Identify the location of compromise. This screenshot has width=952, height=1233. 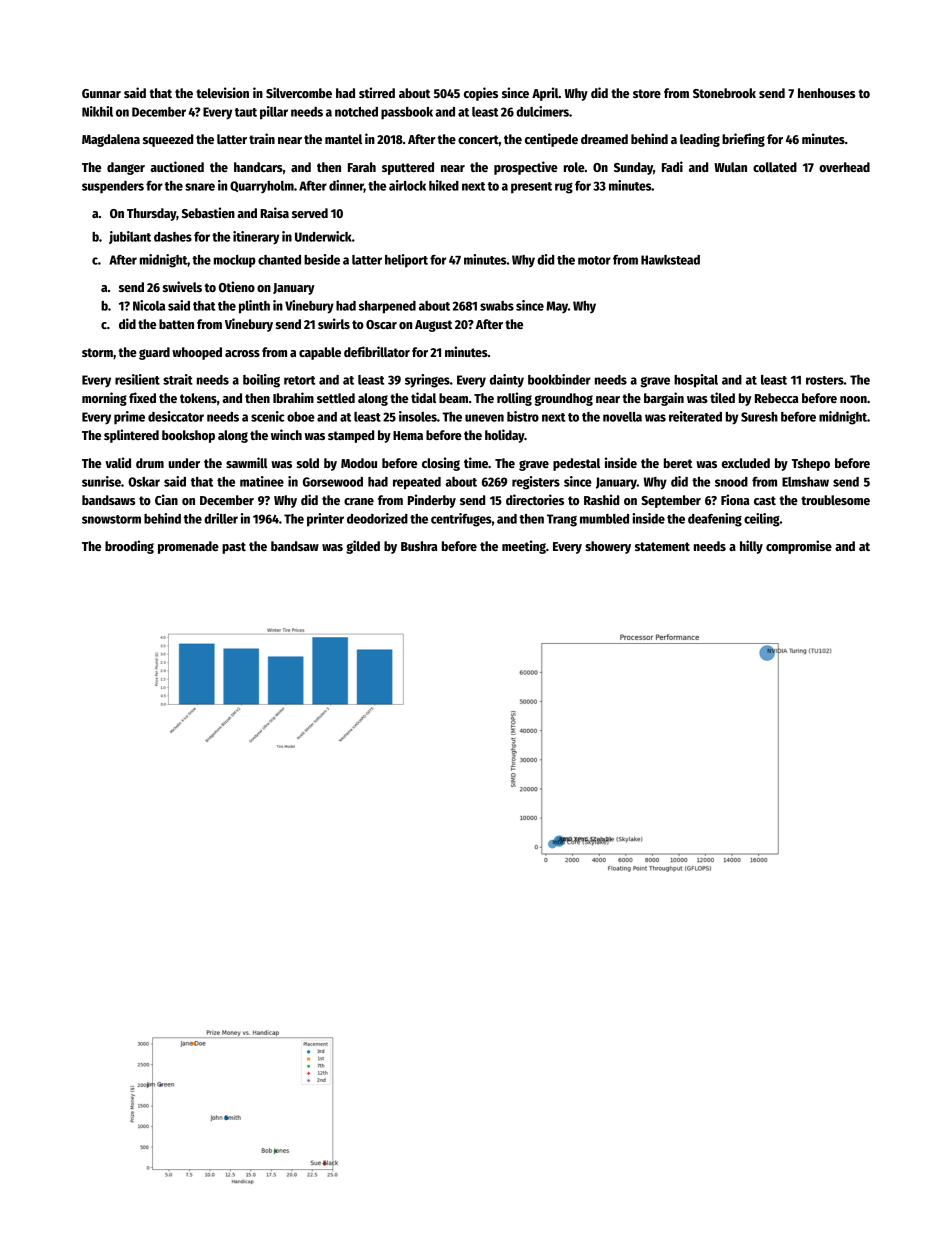
(799, 547).
